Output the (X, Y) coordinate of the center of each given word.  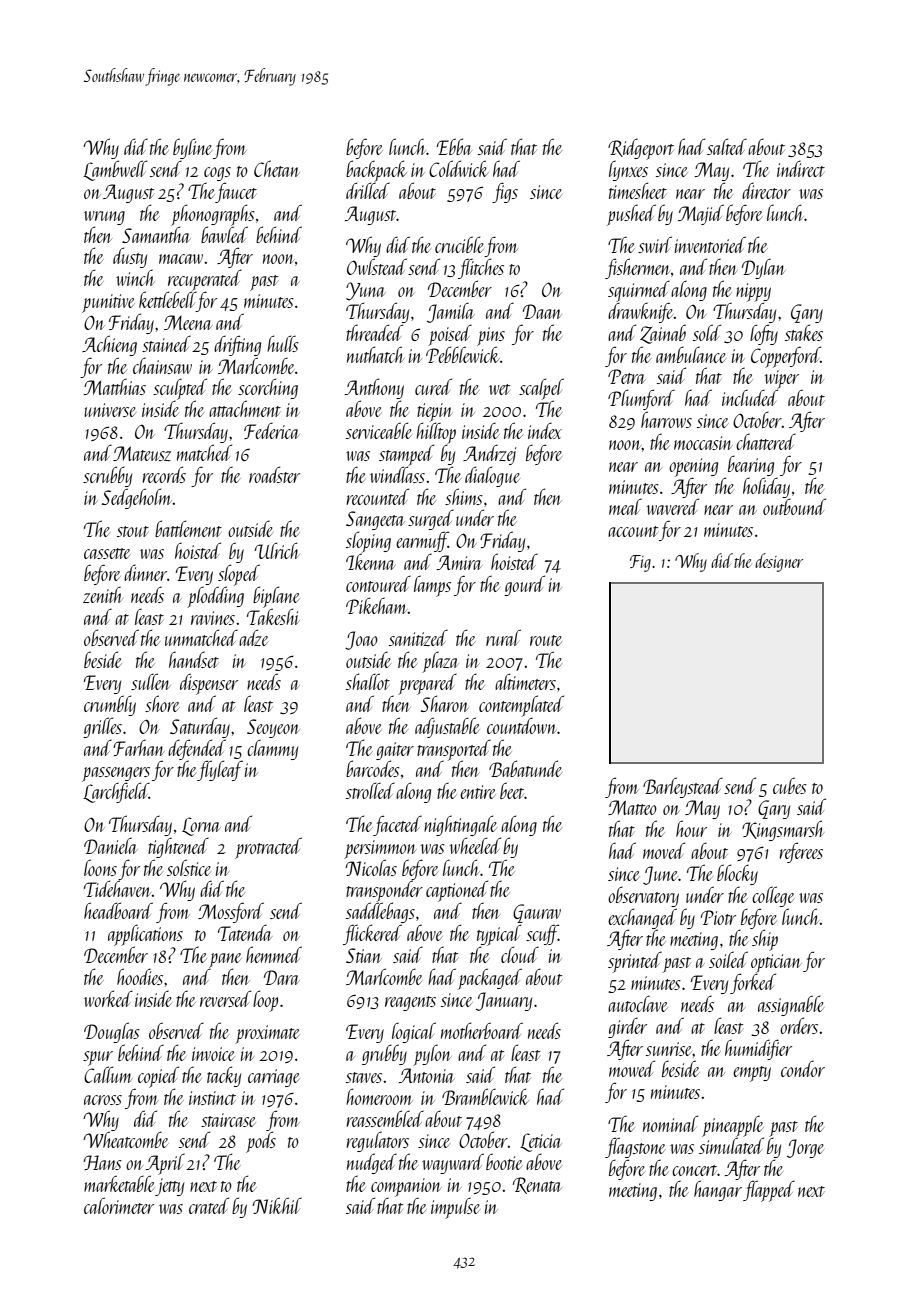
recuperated (205, 280)
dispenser (209, 684)
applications (145, 935)
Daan (542, 311)
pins (491, 336)
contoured (378, 583)
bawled (224, 234)
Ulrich (277, 550)
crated (209, 1205)
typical (499, 935)
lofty (764, 334)
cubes (790, 785)
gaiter (395, 751)
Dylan (764, 269)
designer (779, 562)
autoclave (638, 1004)
